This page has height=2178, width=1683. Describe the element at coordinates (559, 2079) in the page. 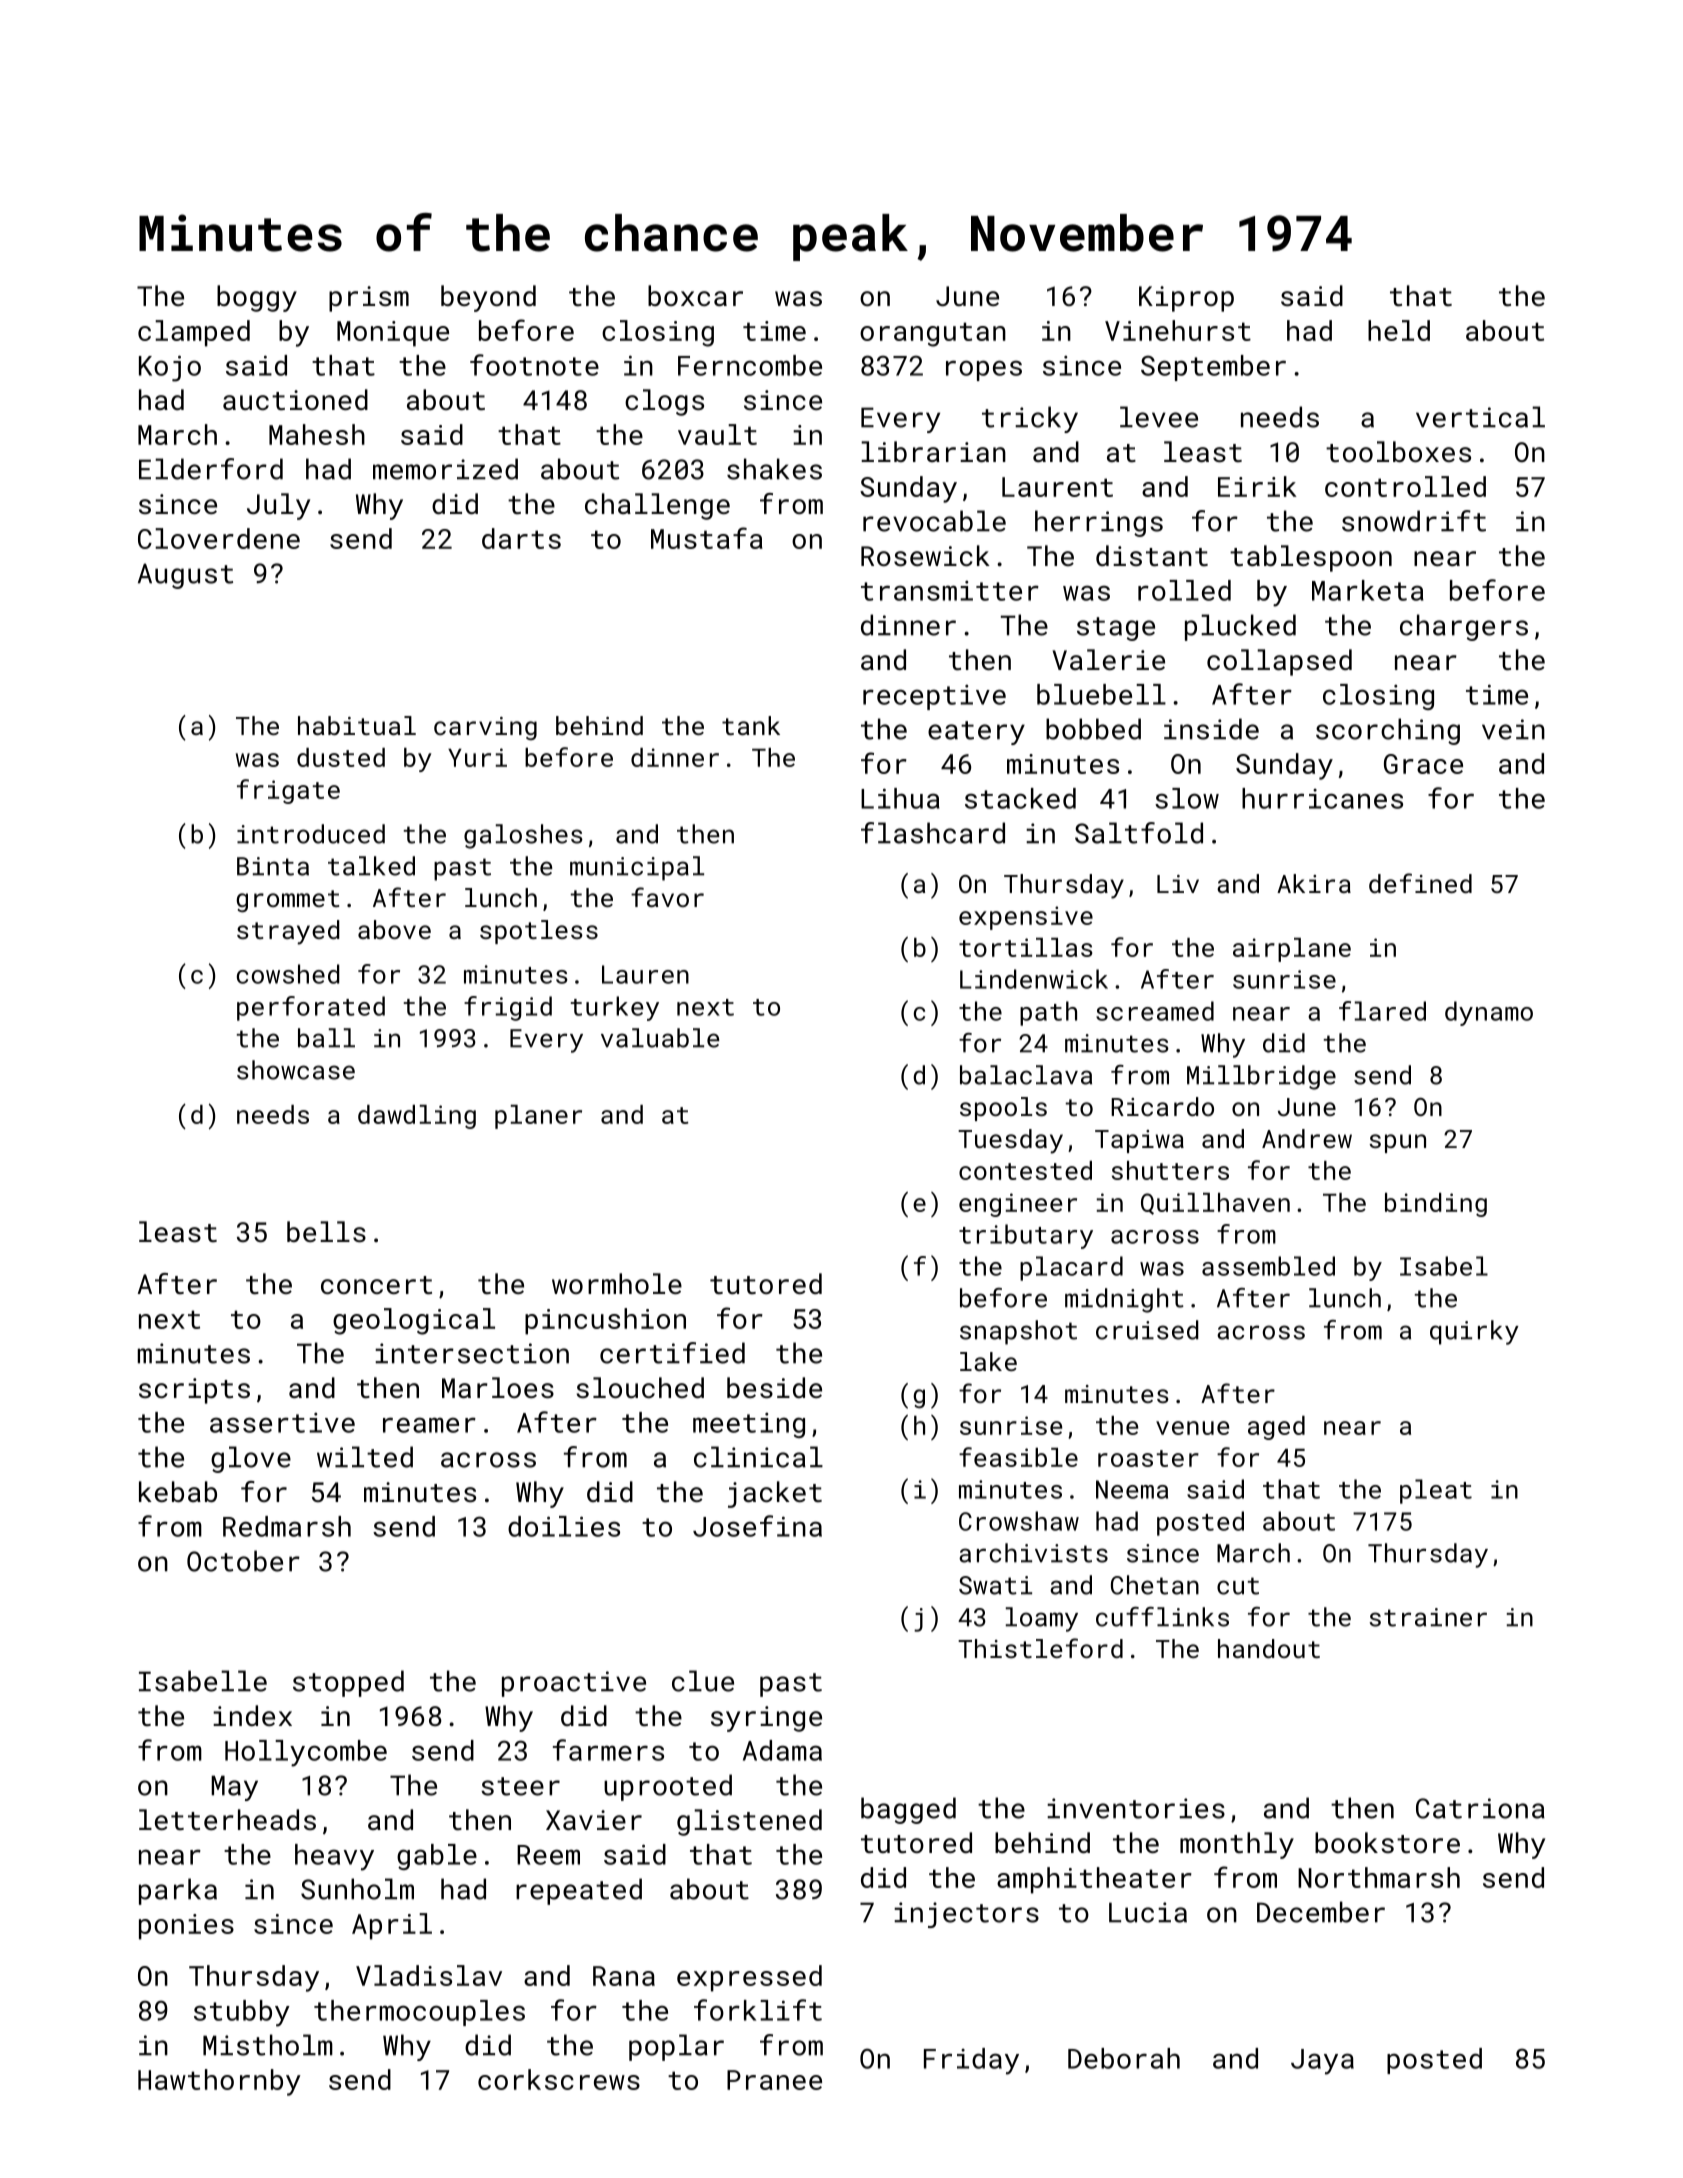

I see `corkscrews` at that location.
